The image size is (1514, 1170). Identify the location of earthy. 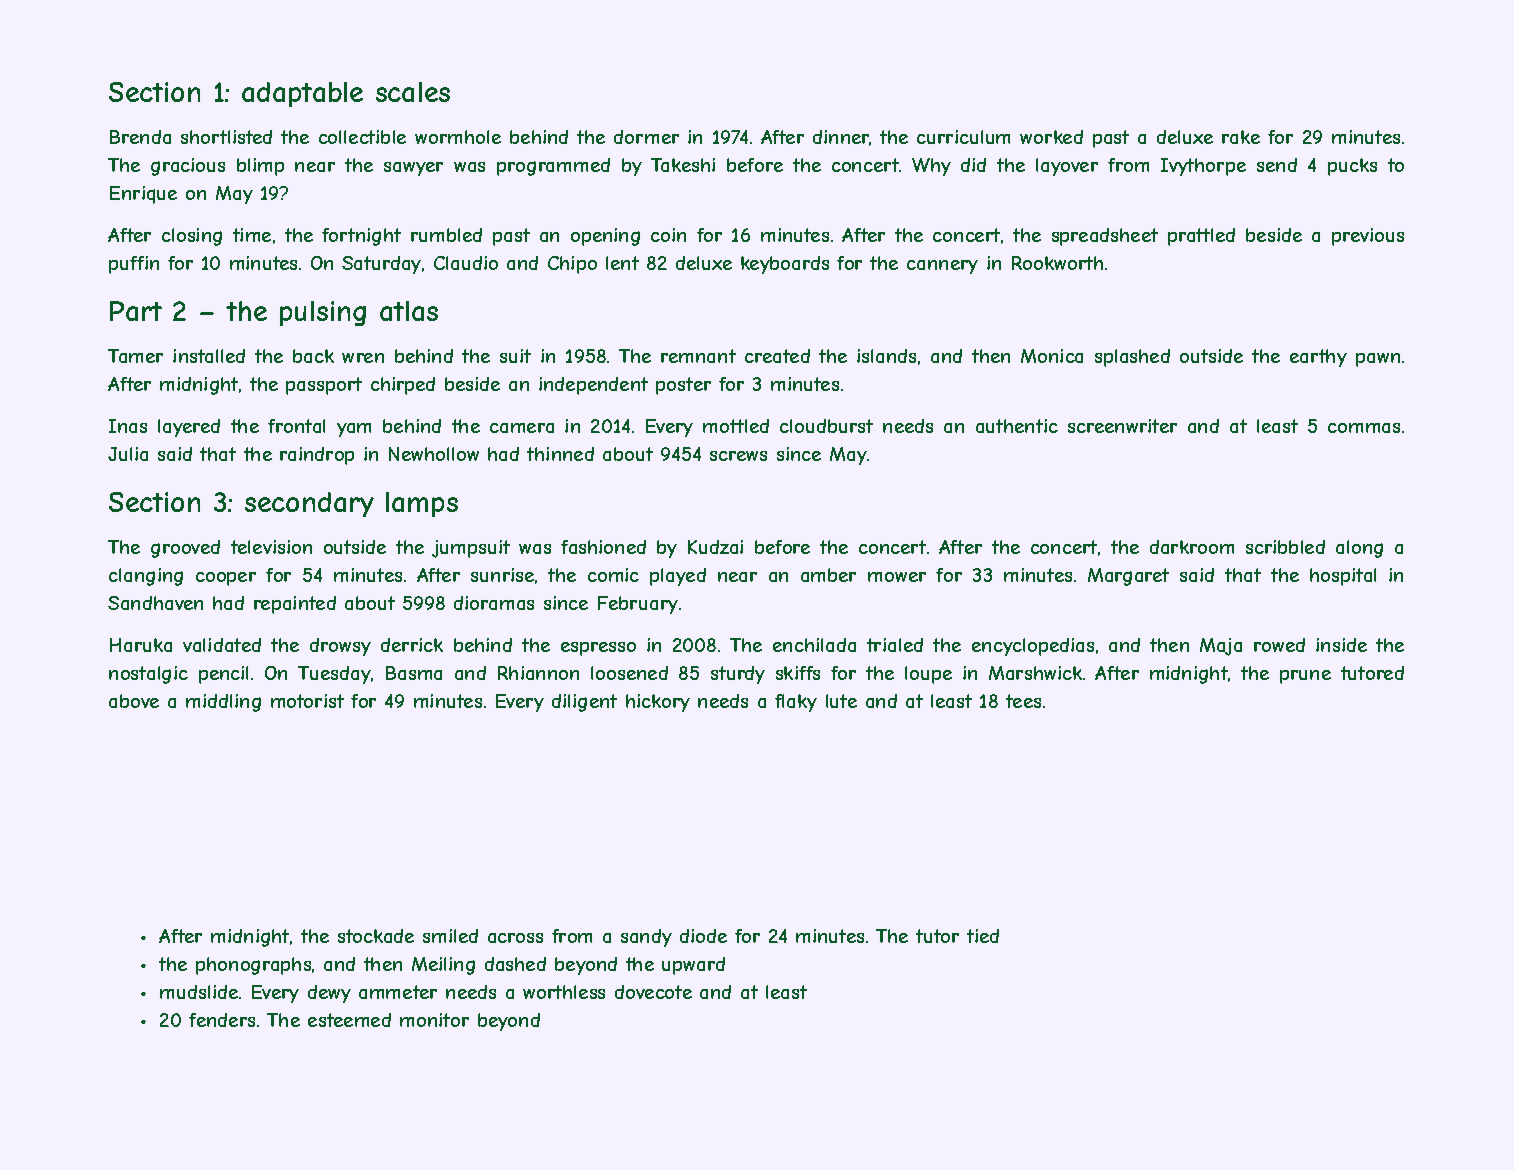
(1318, 358).
